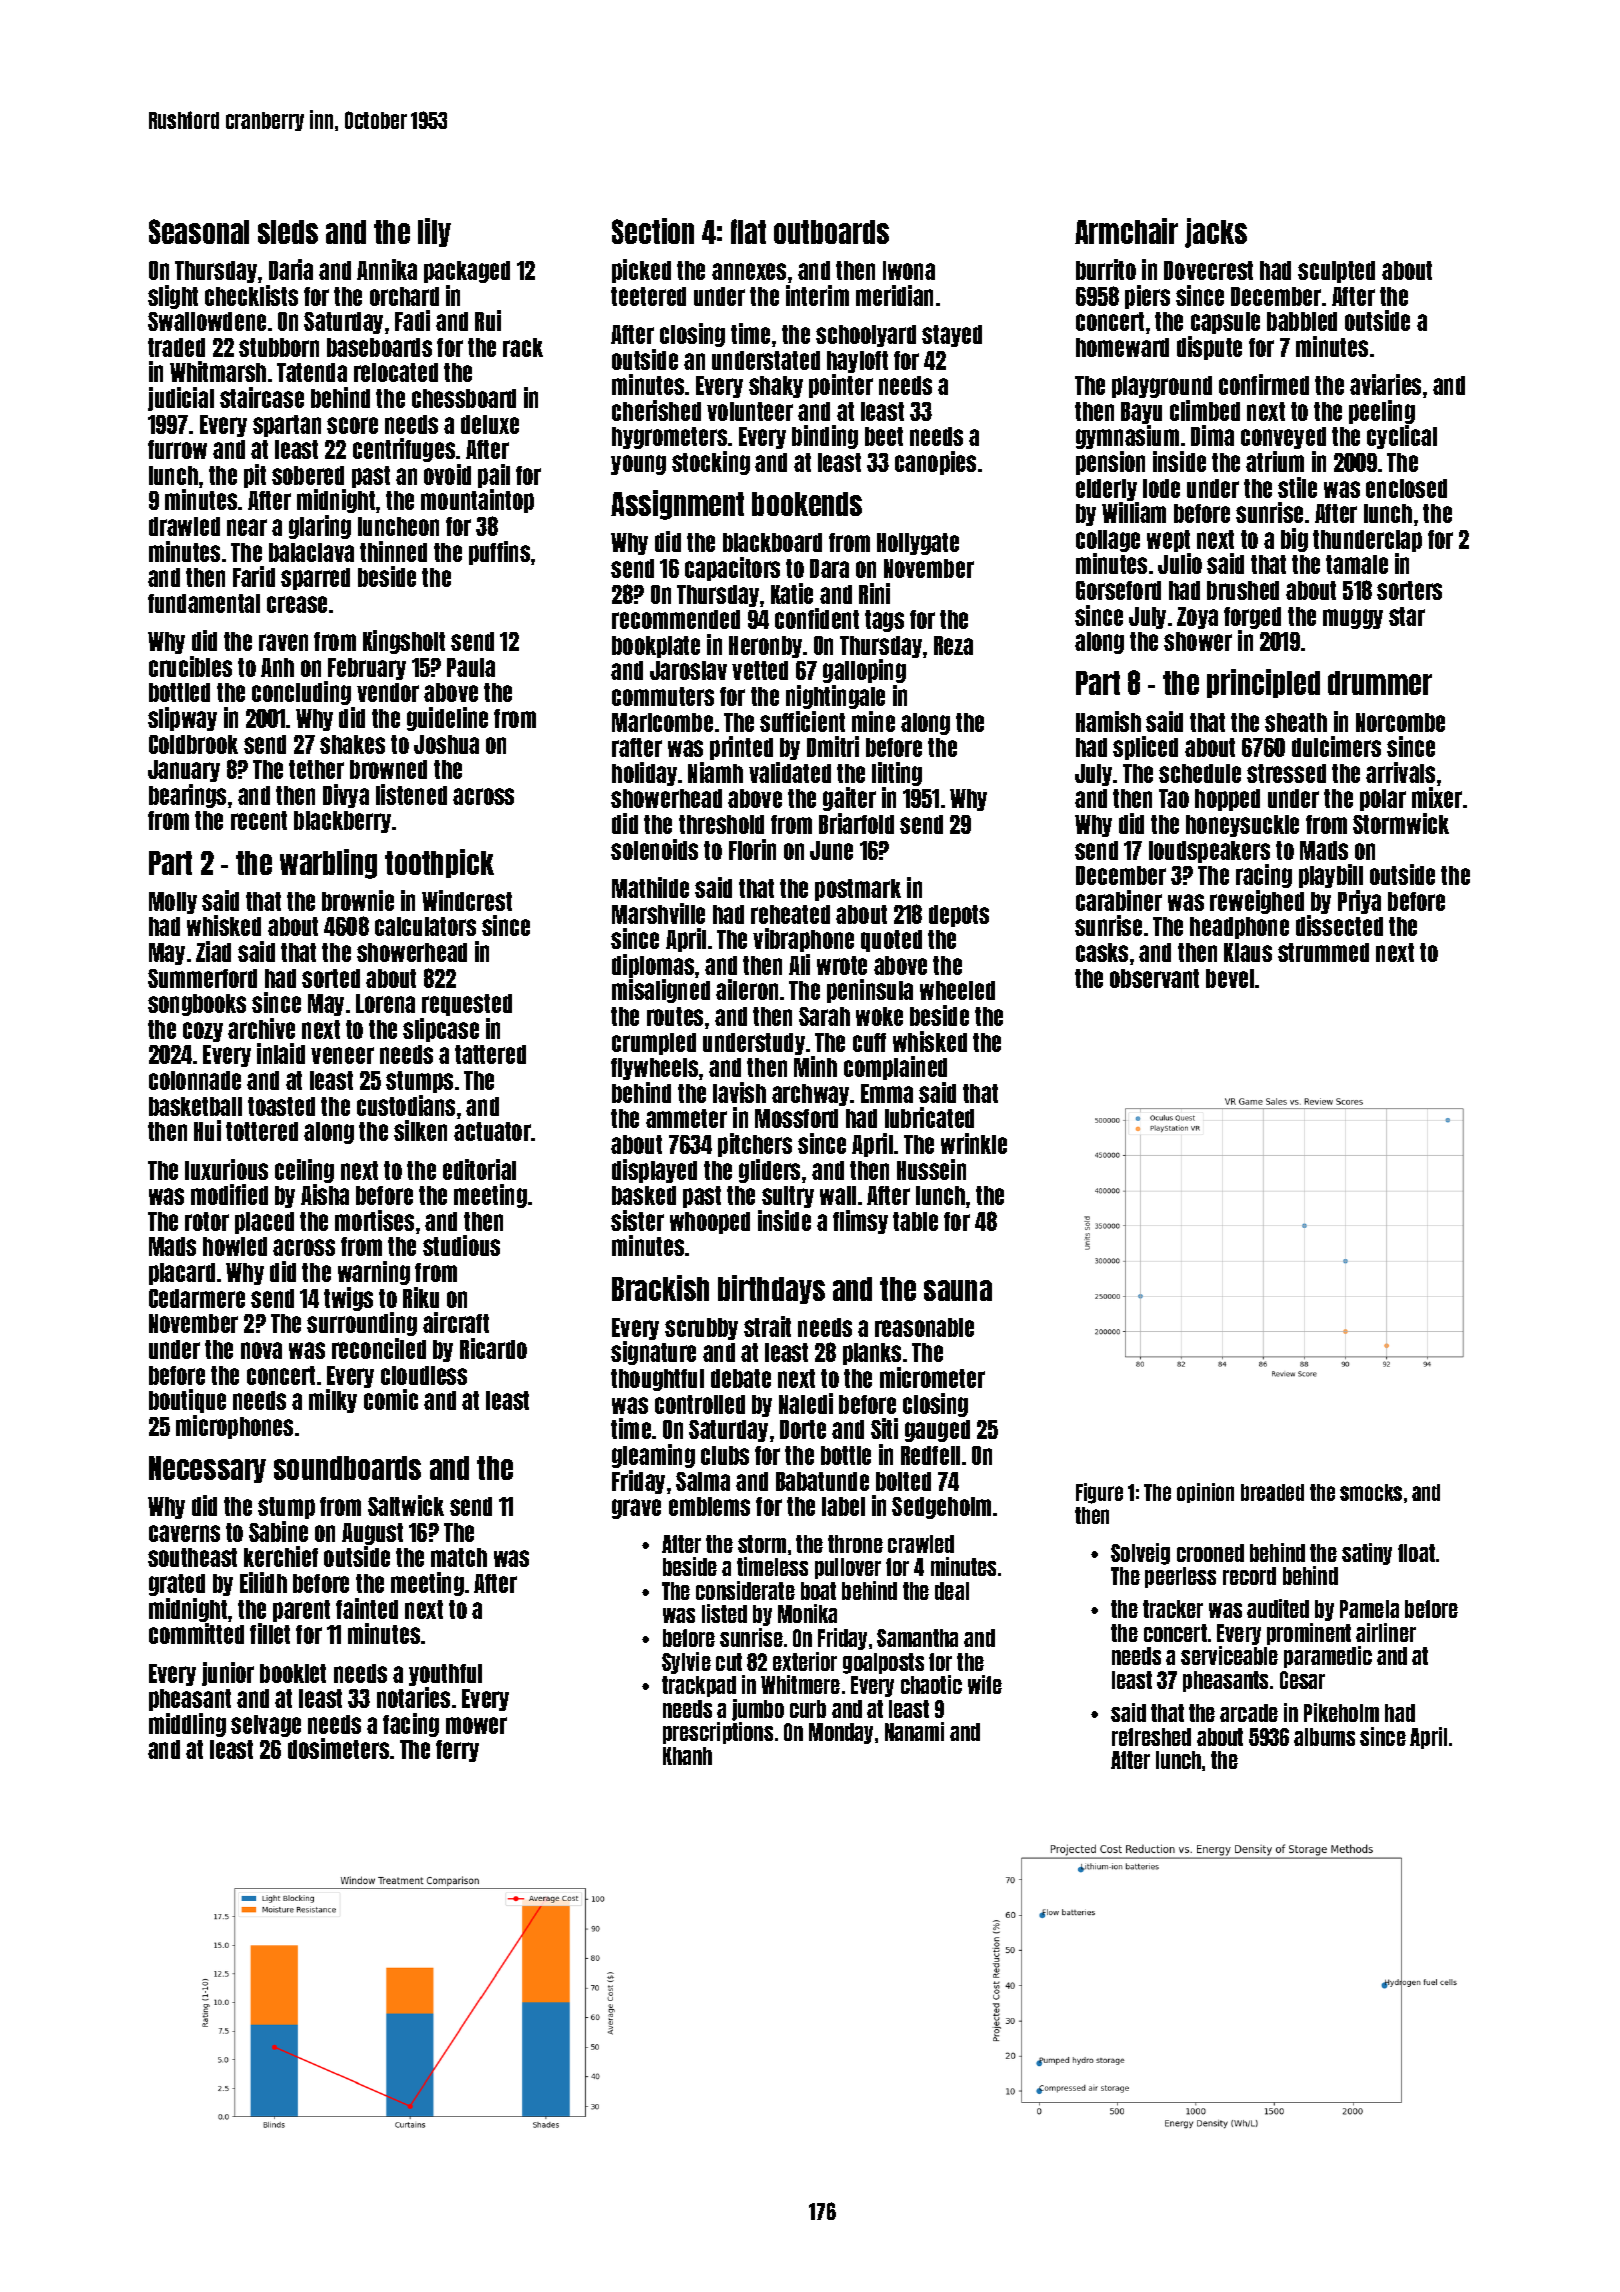 This page has width=1620, height=2292. I want to click on capacitors, so click(732, 569).
